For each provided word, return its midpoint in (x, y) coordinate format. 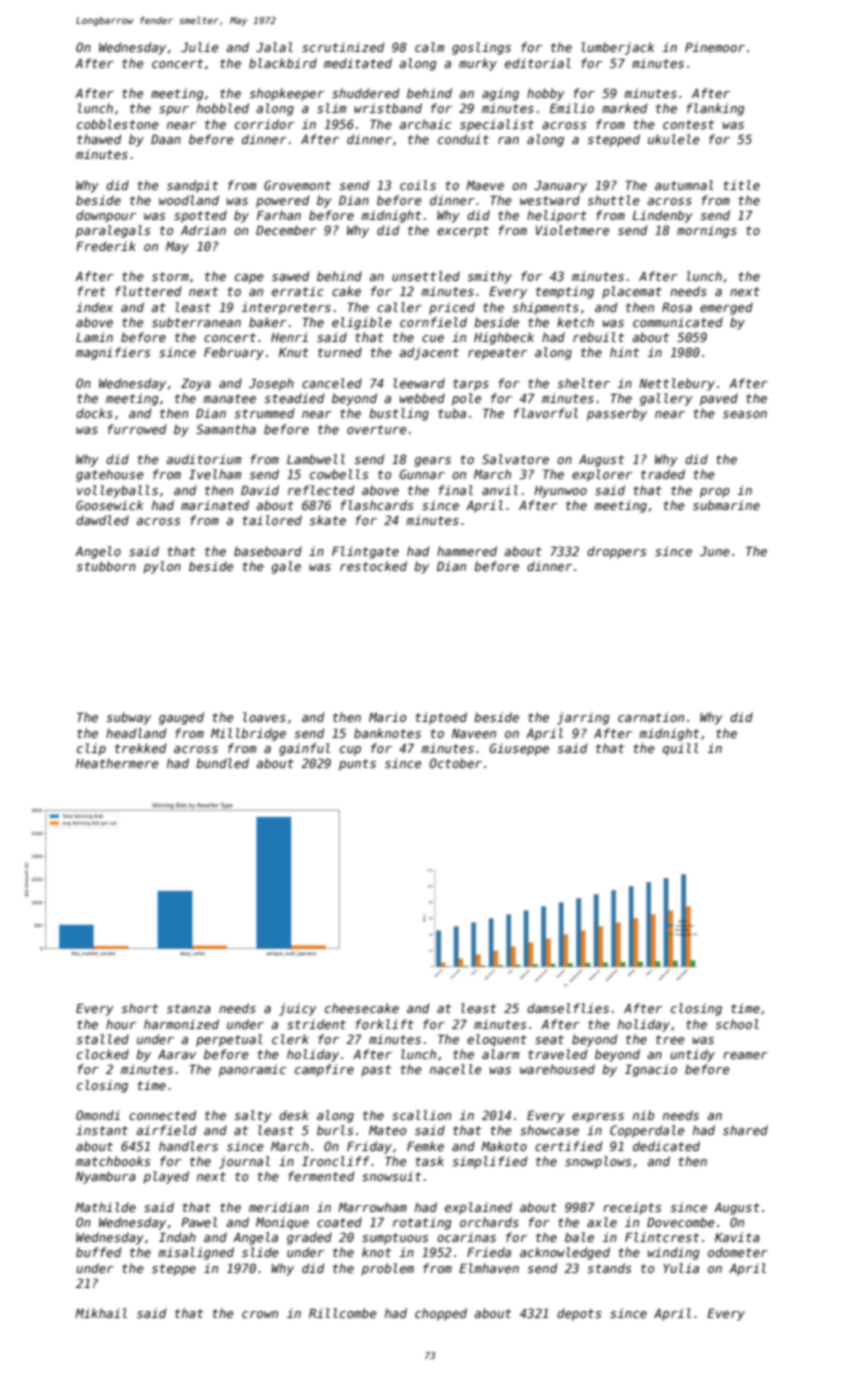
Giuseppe (519, 749)
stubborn (106, 566)
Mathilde (105, 1207)
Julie (200, 47)
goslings (481, 48)
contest (688, 124)
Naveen (474, 733)
